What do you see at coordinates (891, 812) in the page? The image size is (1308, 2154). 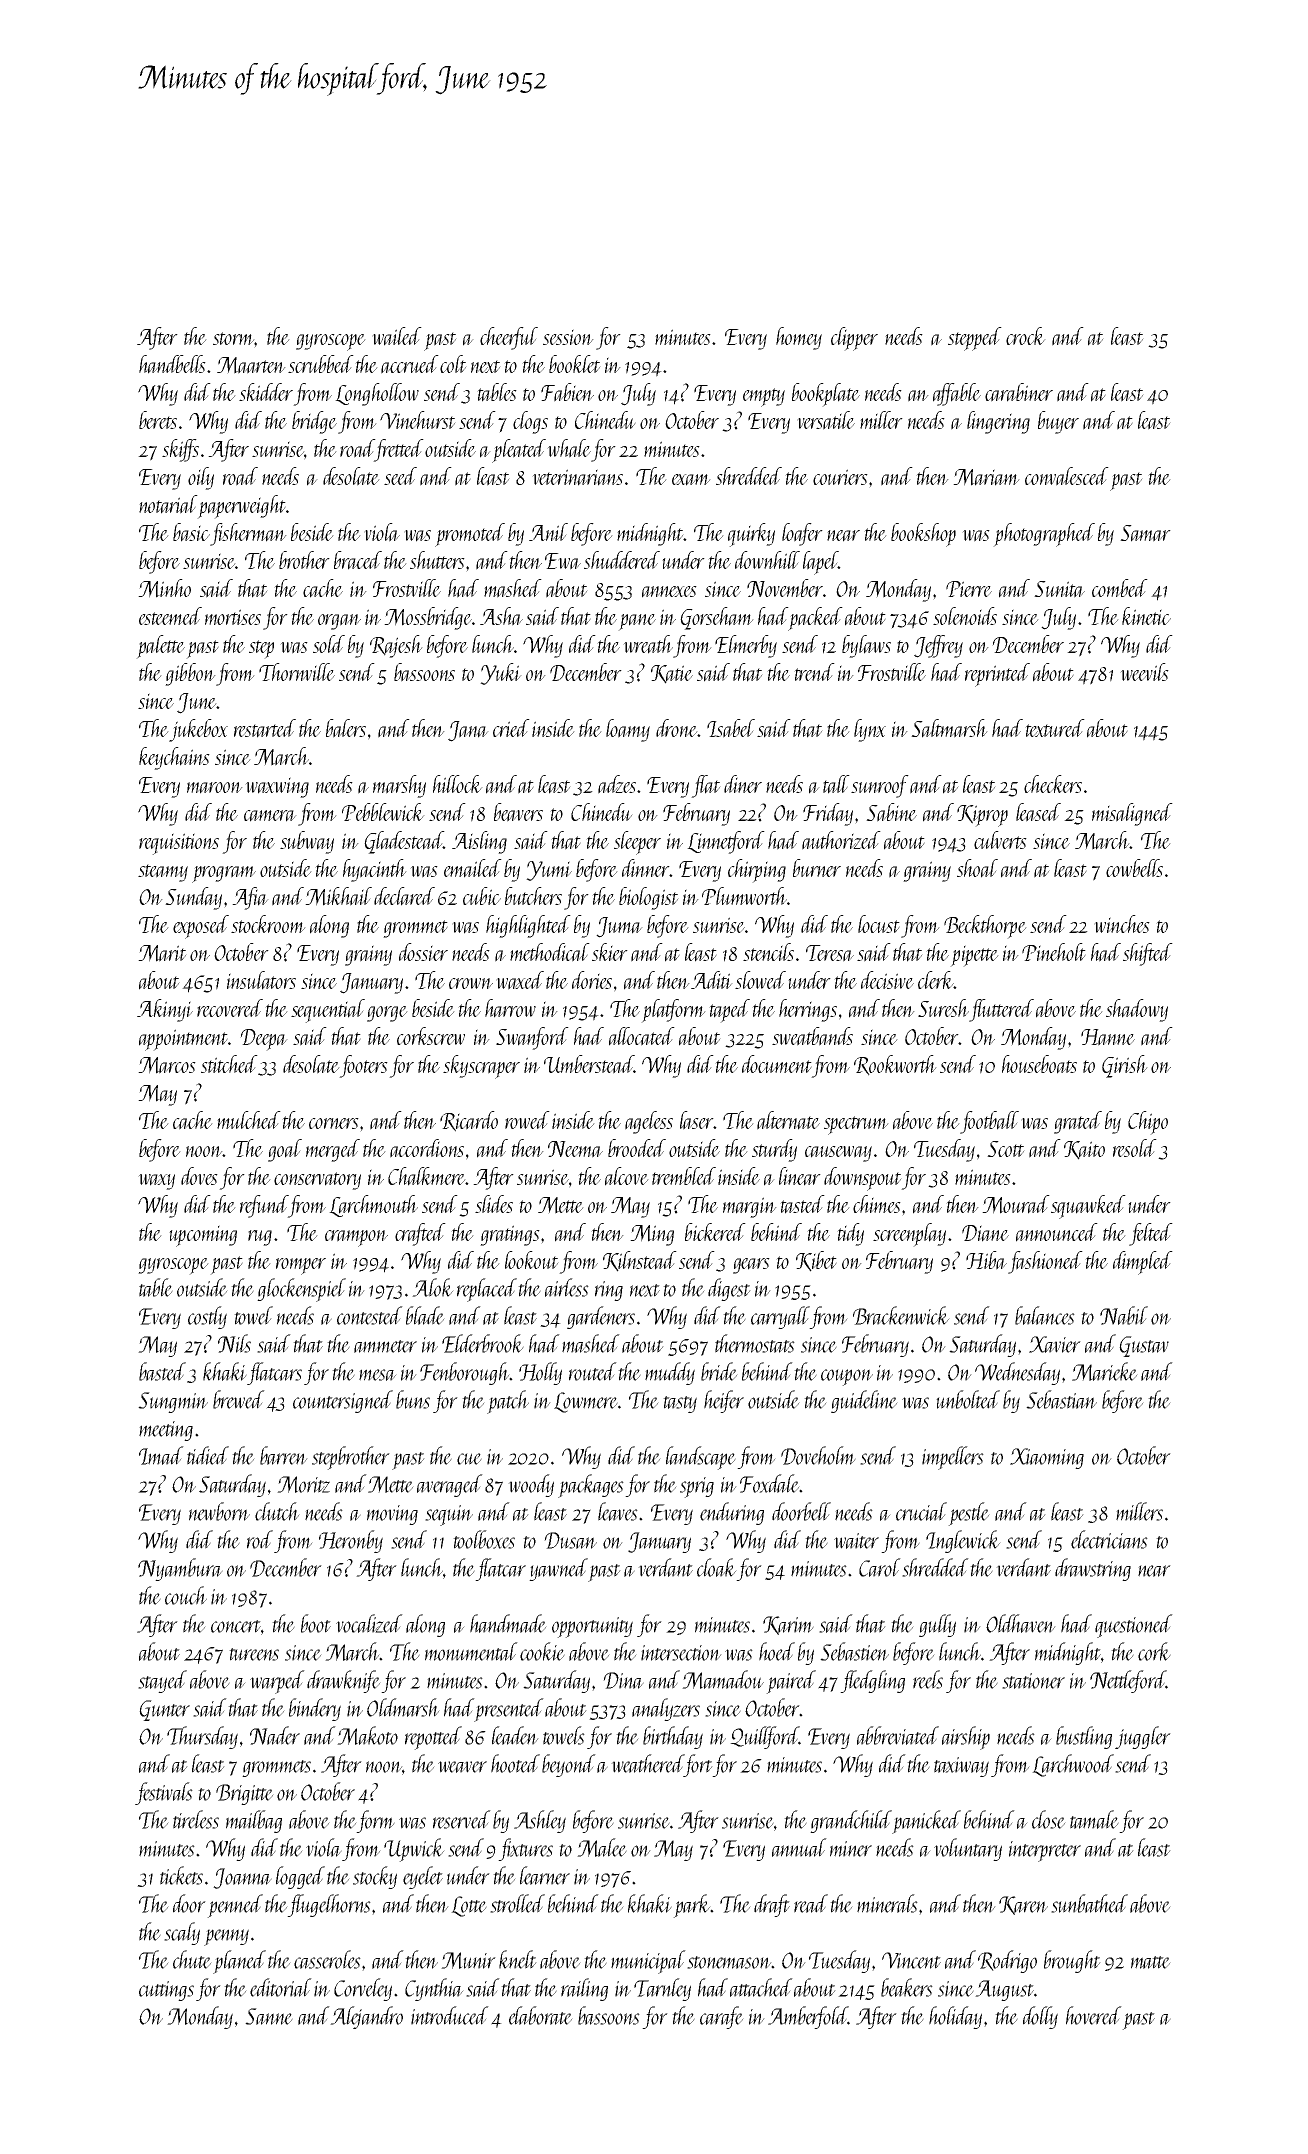 I see `Sabine` at bounding box center [891, 812].
